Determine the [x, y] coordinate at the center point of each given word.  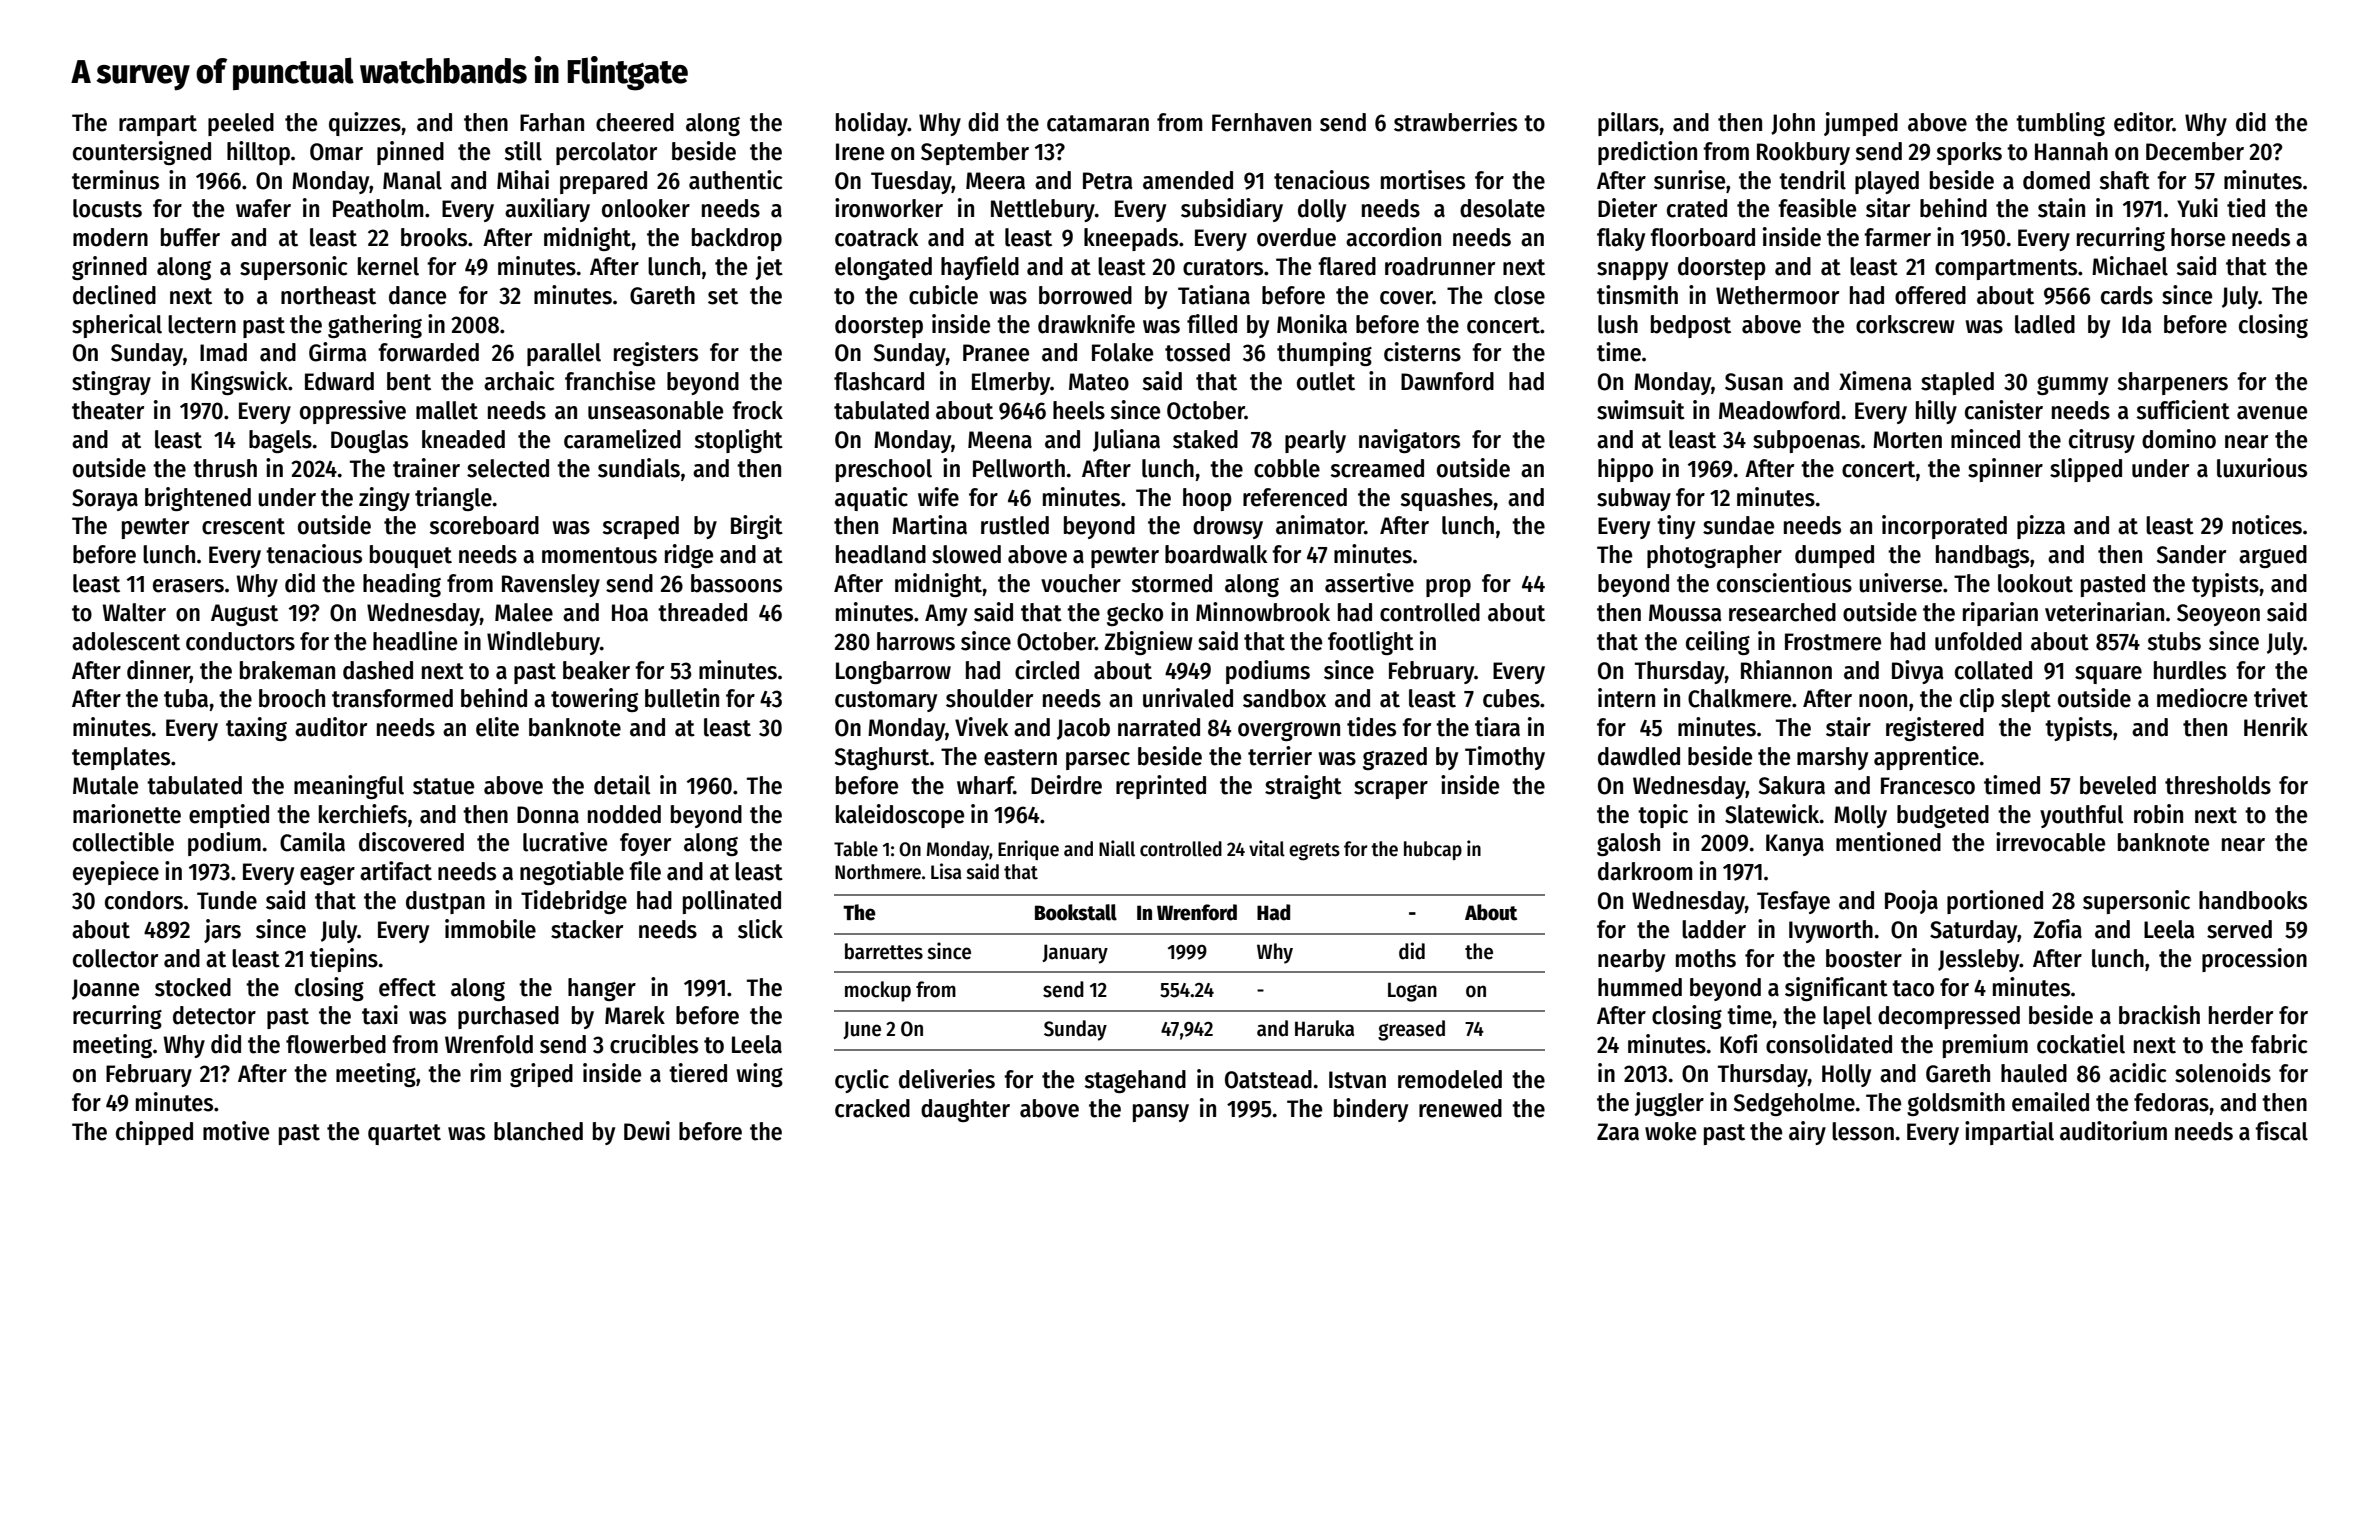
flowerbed [336, 1044]
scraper [1391, 790]
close [1519, 295]
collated [1993, 670]
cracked [872, 1108]
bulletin [682, 698]
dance [417, 295]
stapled [1957, 383]
